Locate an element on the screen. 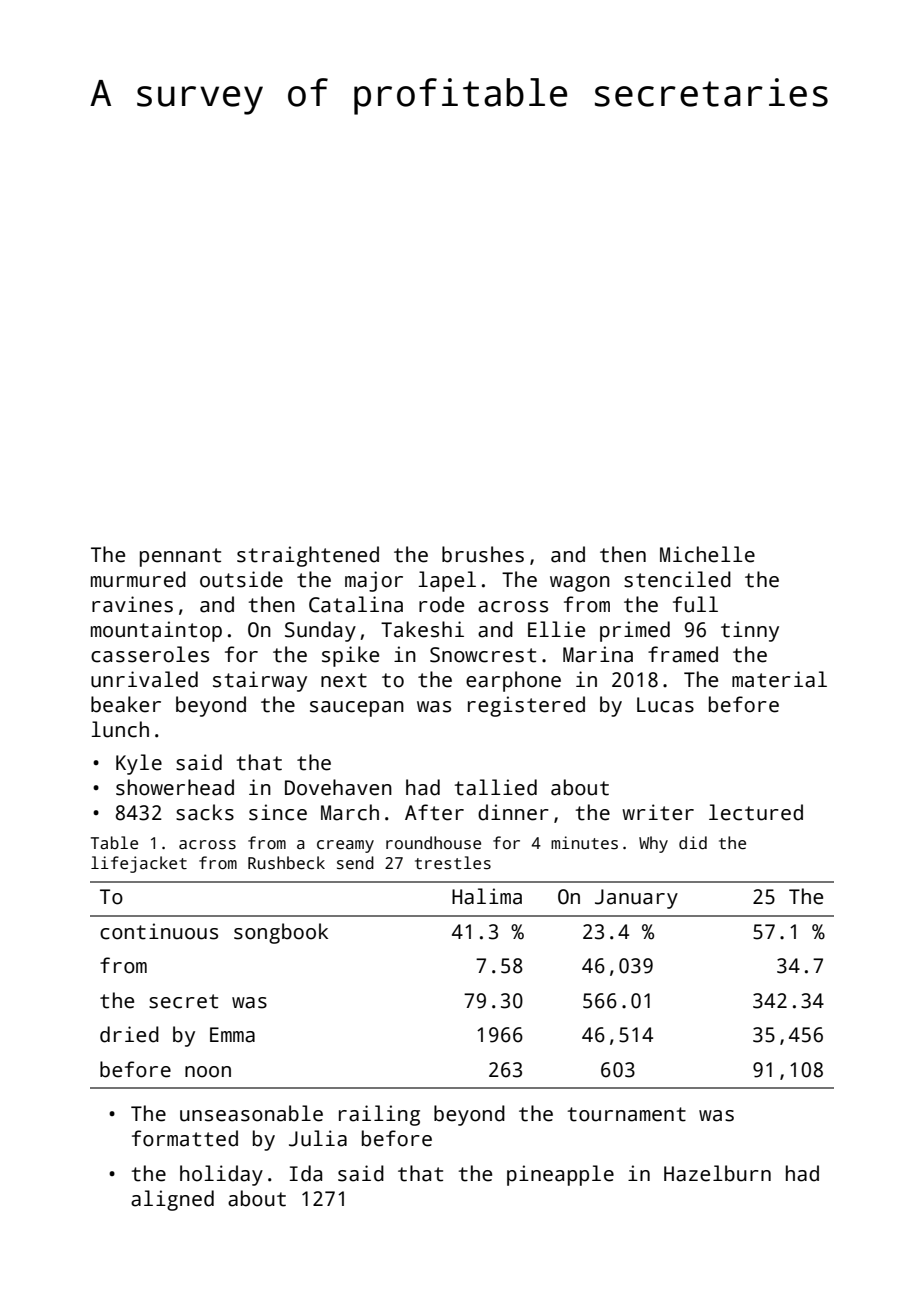  dinner is located at coordinates (513, 812).
